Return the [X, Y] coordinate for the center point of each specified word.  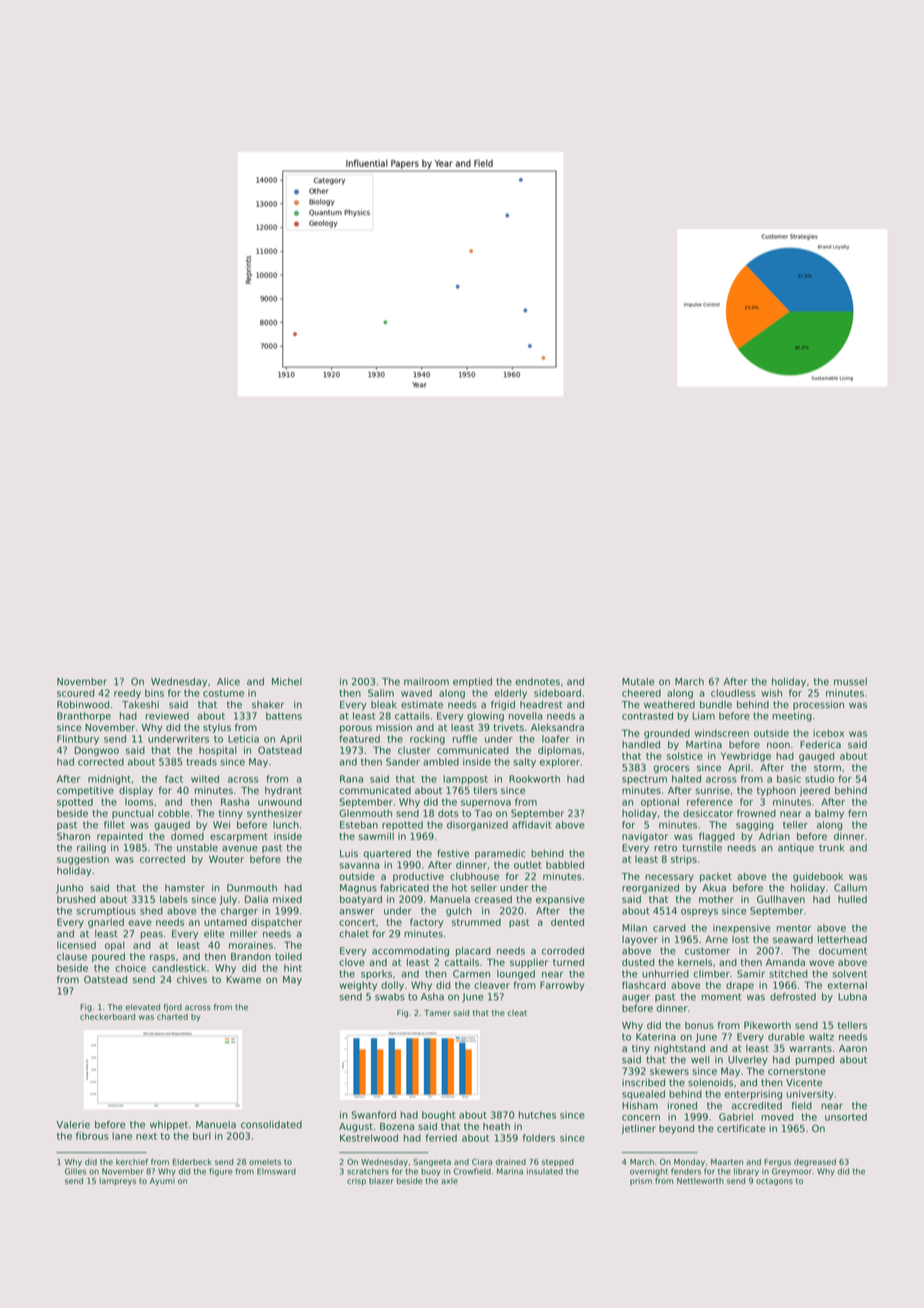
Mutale [638, 682]
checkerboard [107, 1016]
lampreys [118, 1182]
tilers [485, 790]
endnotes [537, 682]
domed [187, 836]
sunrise [712, 790]
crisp [356, 1182]
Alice [228, 681]
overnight [649, 1172]
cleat [517, 1013]
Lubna [852, 997]
